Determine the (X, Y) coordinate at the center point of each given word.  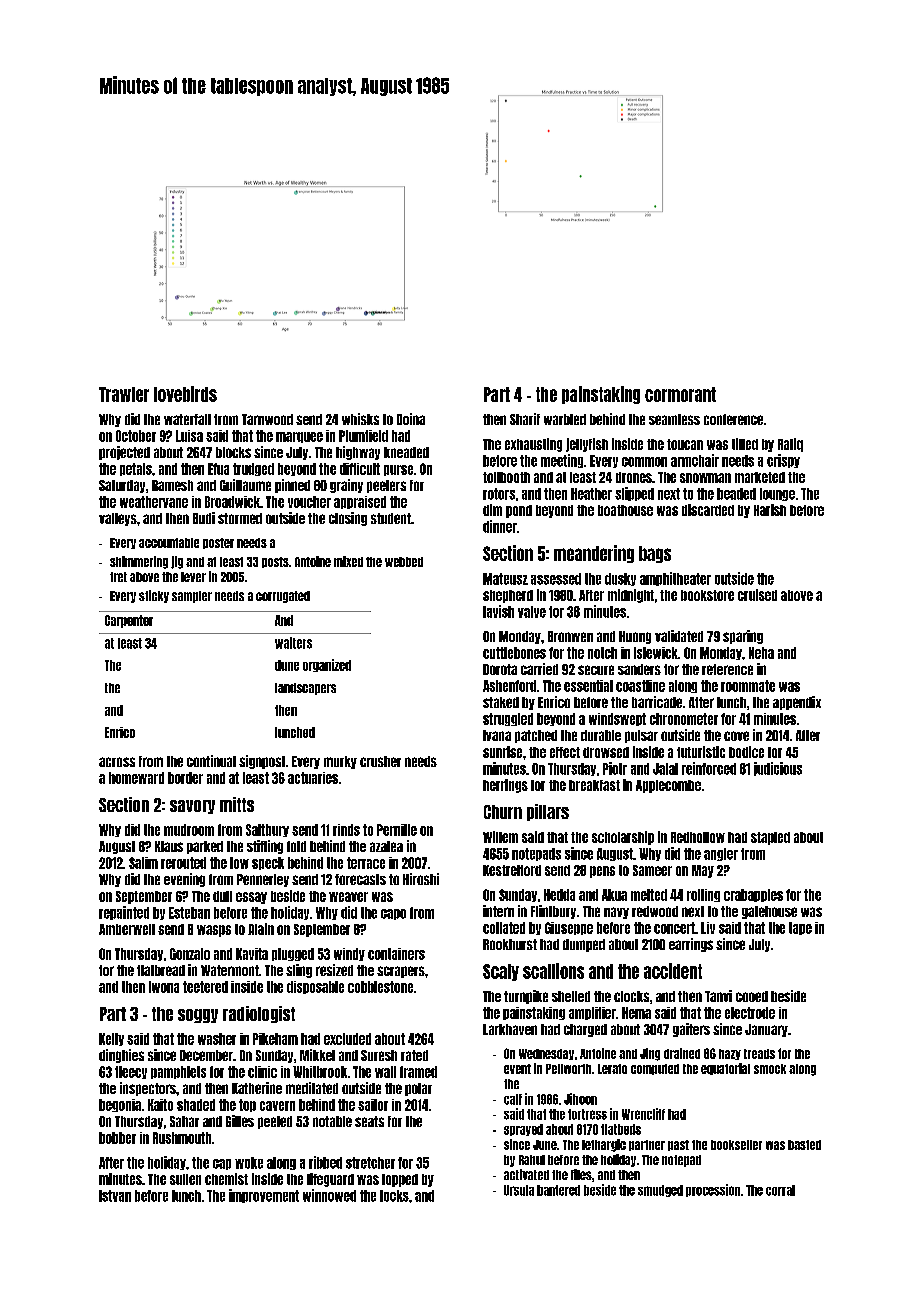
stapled (770, 838)
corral (780, 1190)
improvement (264, 1196)
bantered (558, 1190)
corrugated (283, 597)
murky (340, 762)
